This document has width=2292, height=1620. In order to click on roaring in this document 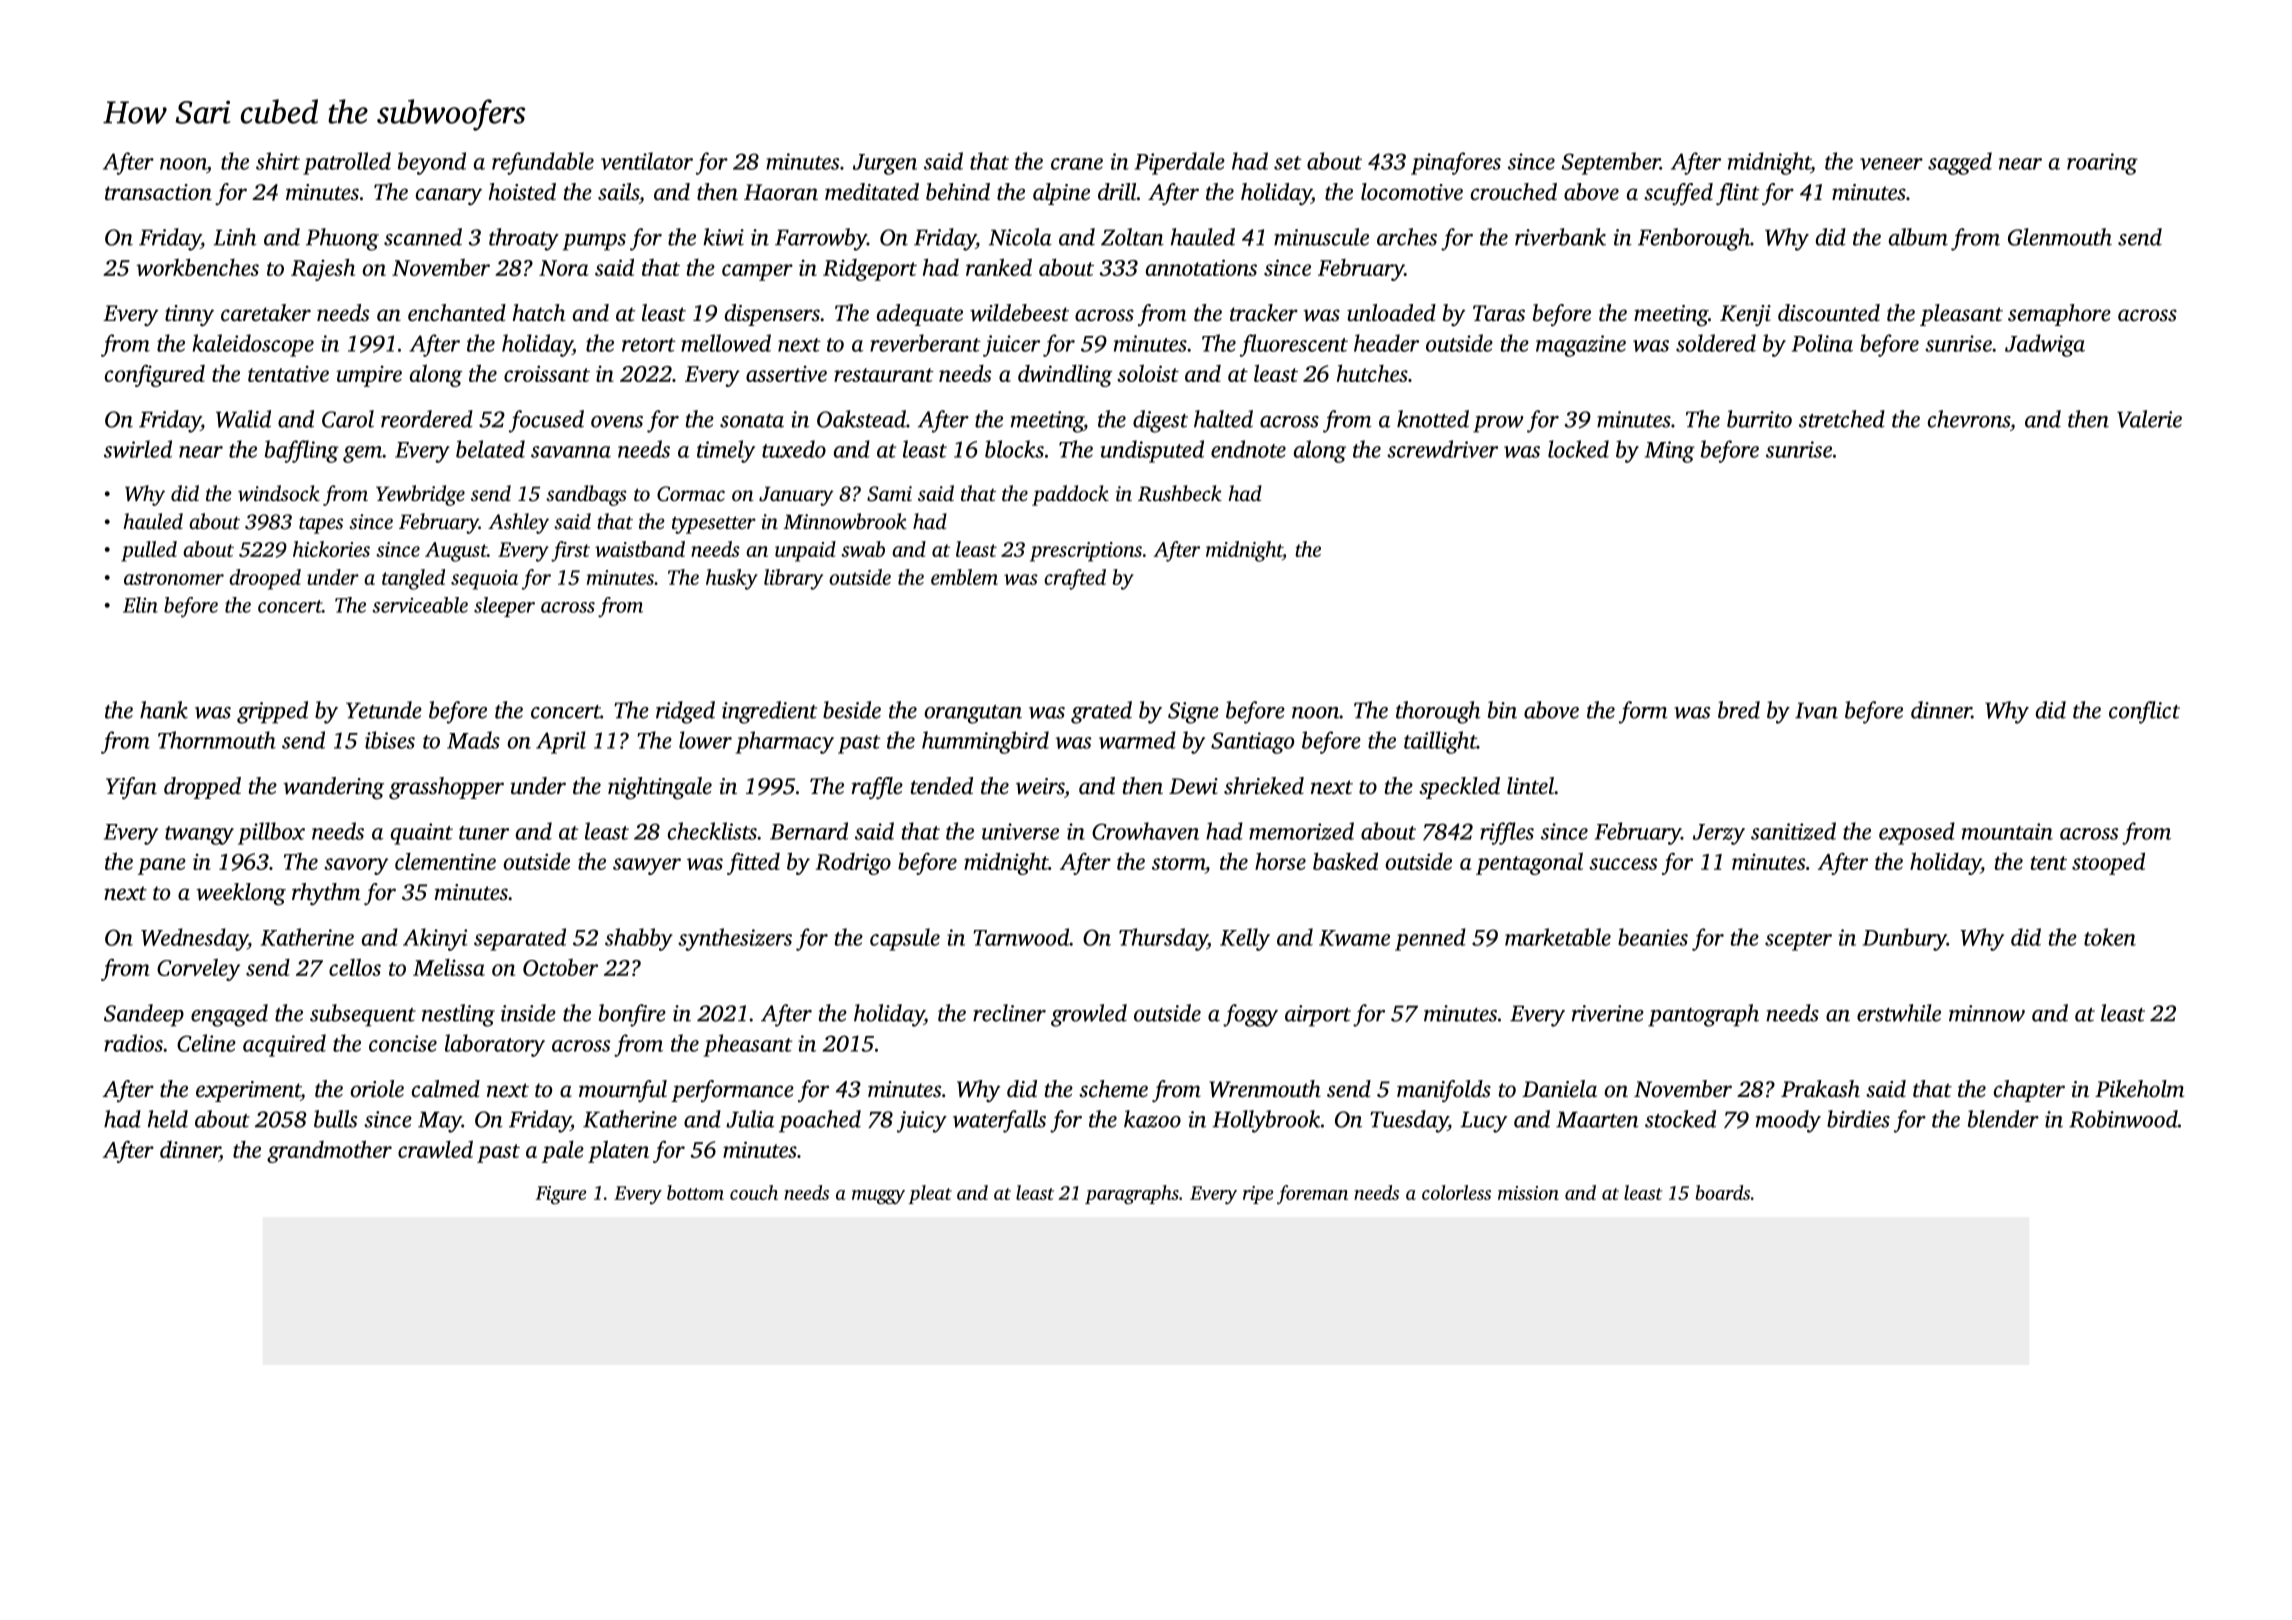, I will do `click(2102, 164)`.
